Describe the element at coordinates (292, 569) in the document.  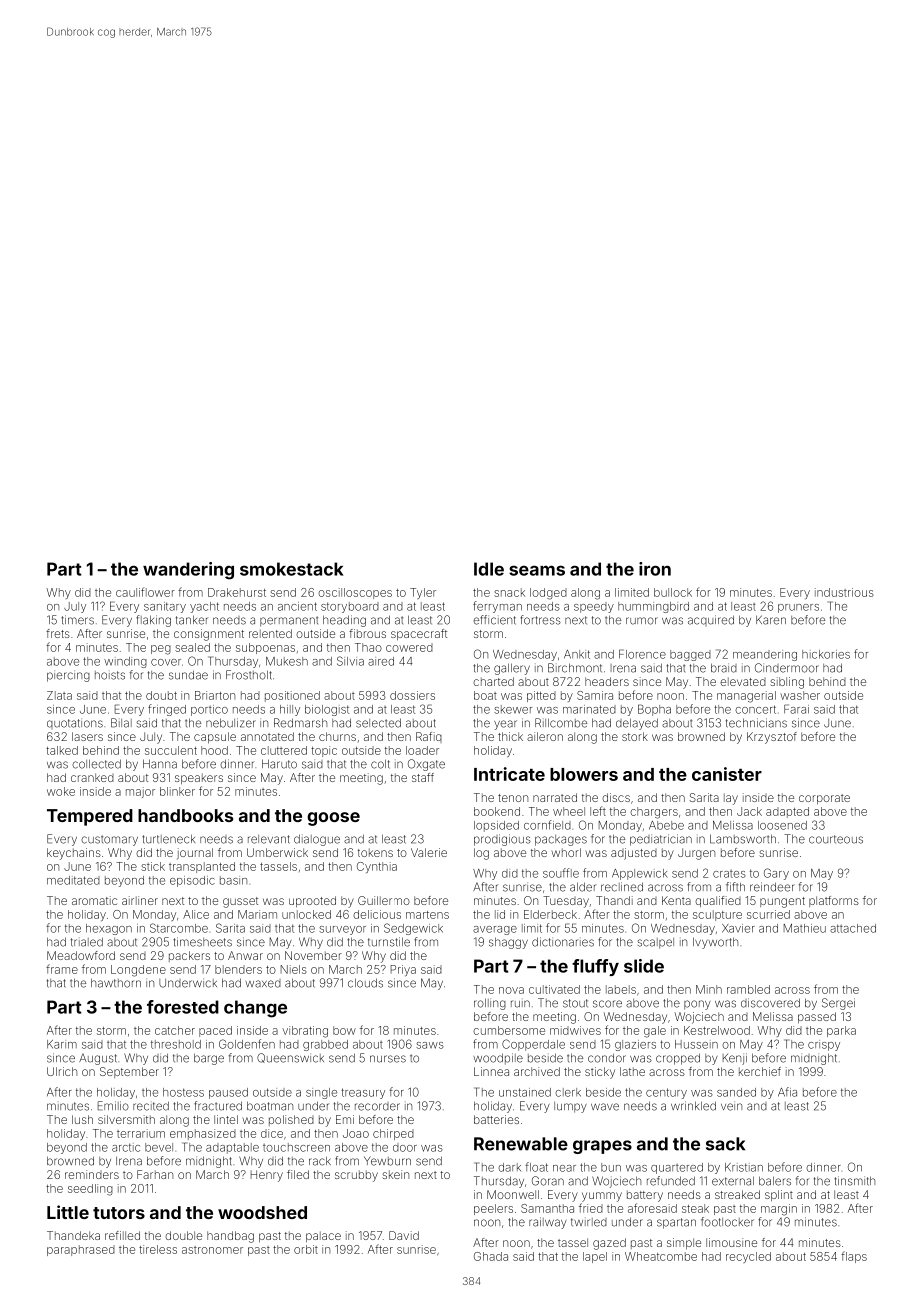
I see `smokestack` at that location.
